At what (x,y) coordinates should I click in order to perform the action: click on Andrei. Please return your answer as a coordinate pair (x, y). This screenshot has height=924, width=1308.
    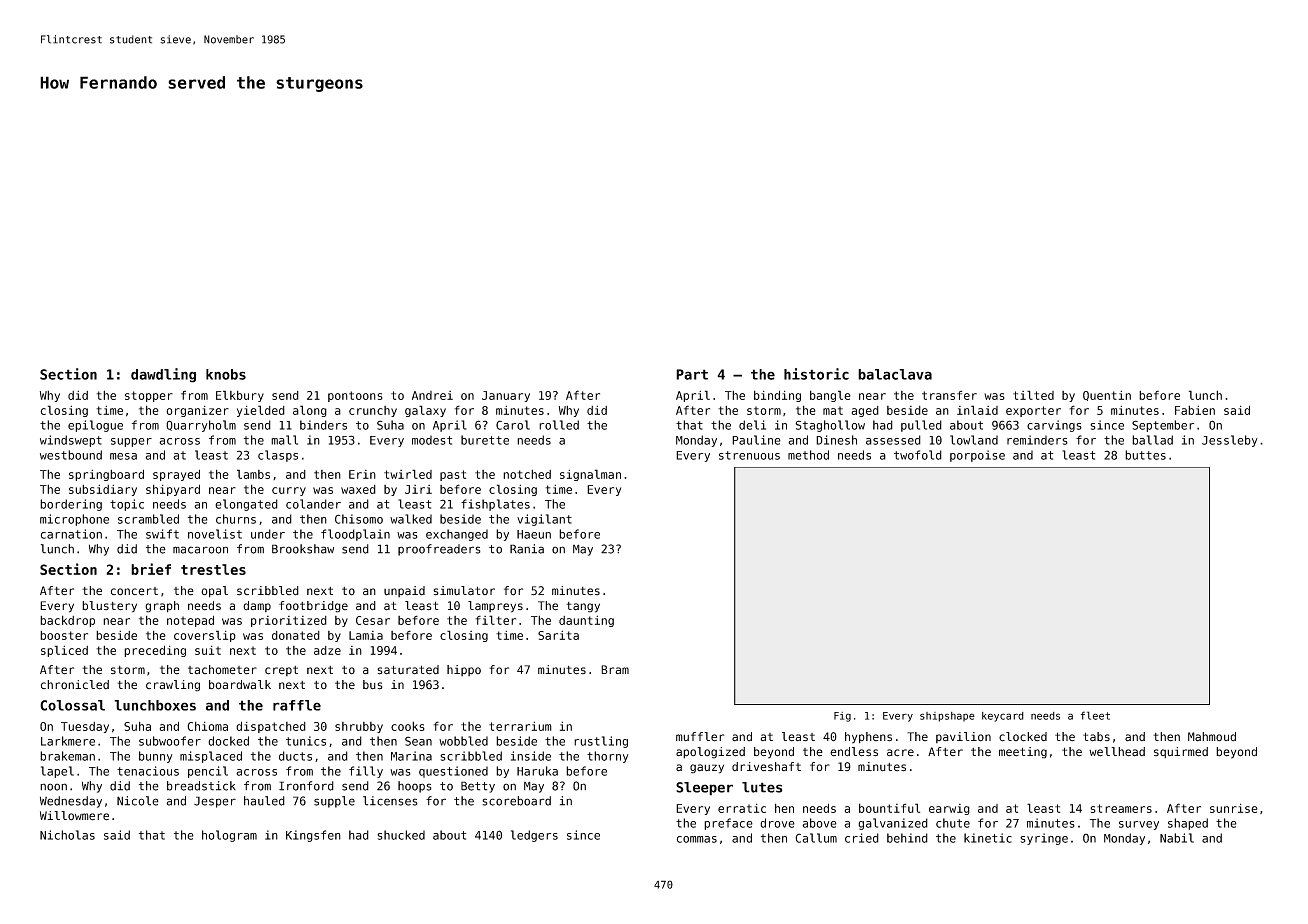
    Looking at the image, I should click on (432, 395).
